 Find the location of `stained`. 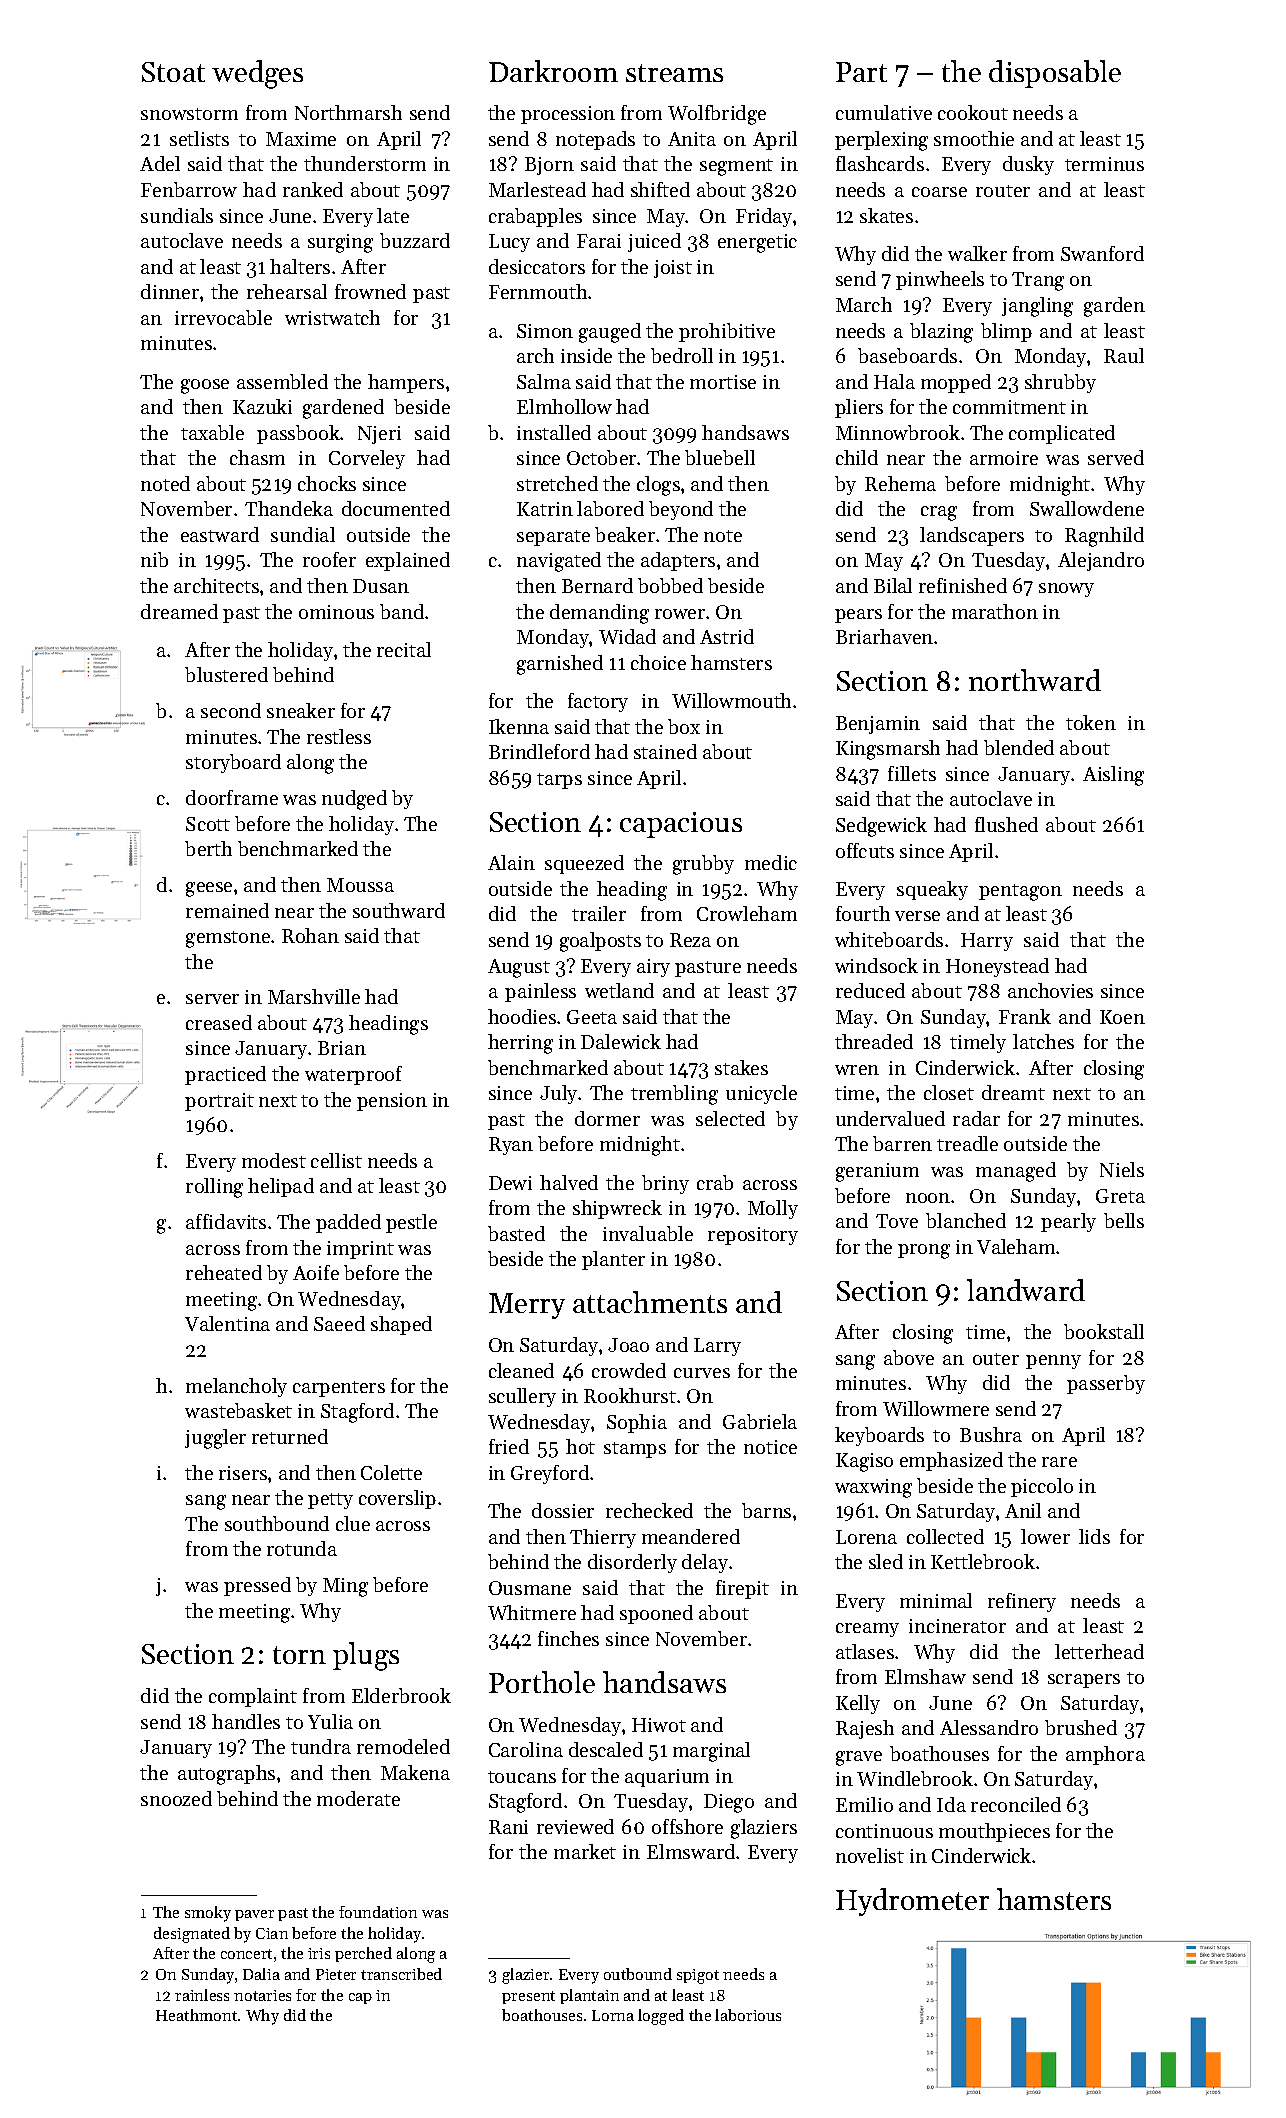

stained is located at coordinates (665, 751).
